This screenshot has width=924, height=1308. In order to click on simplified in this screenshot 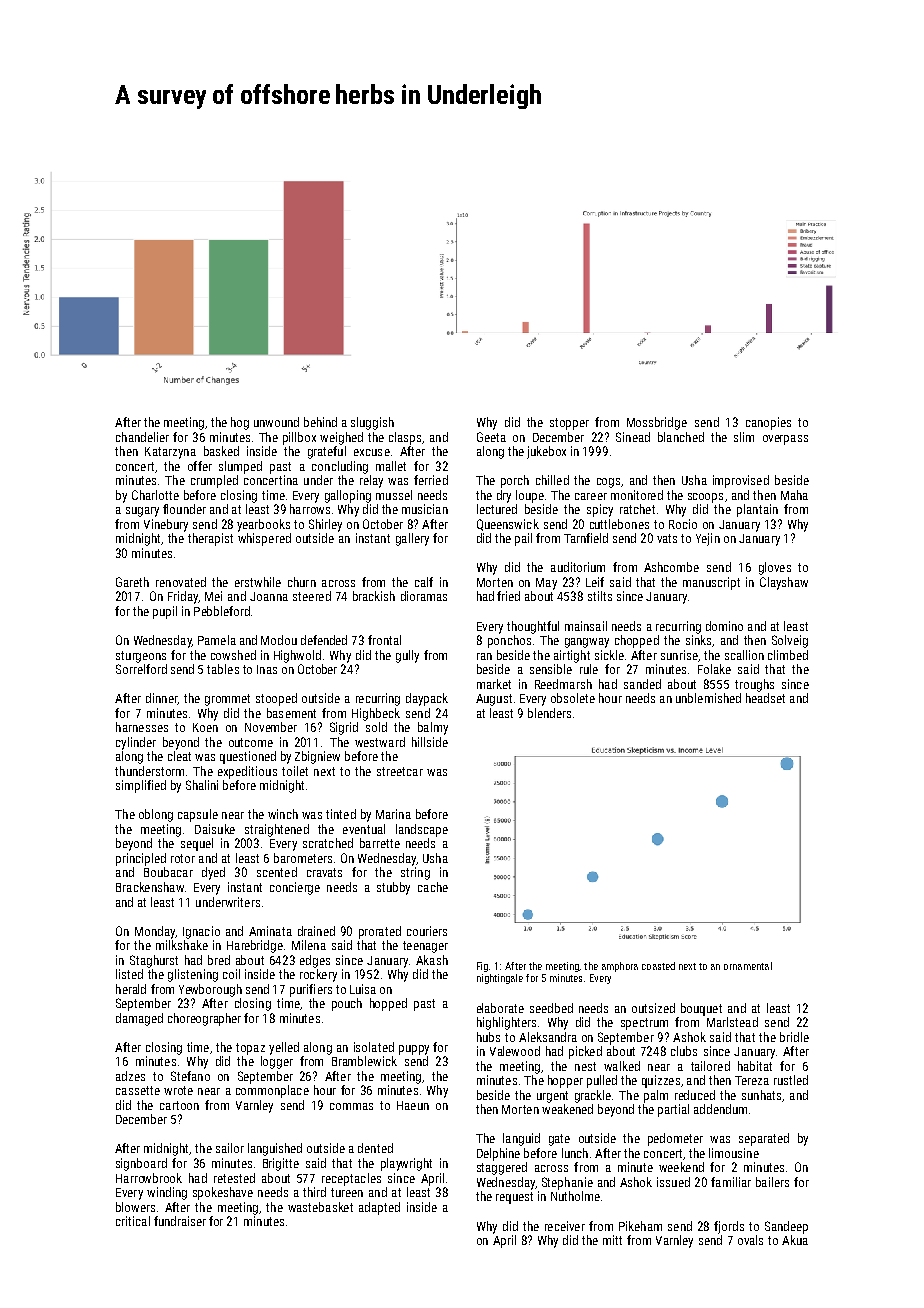, I will do `click(141, 786)`.
